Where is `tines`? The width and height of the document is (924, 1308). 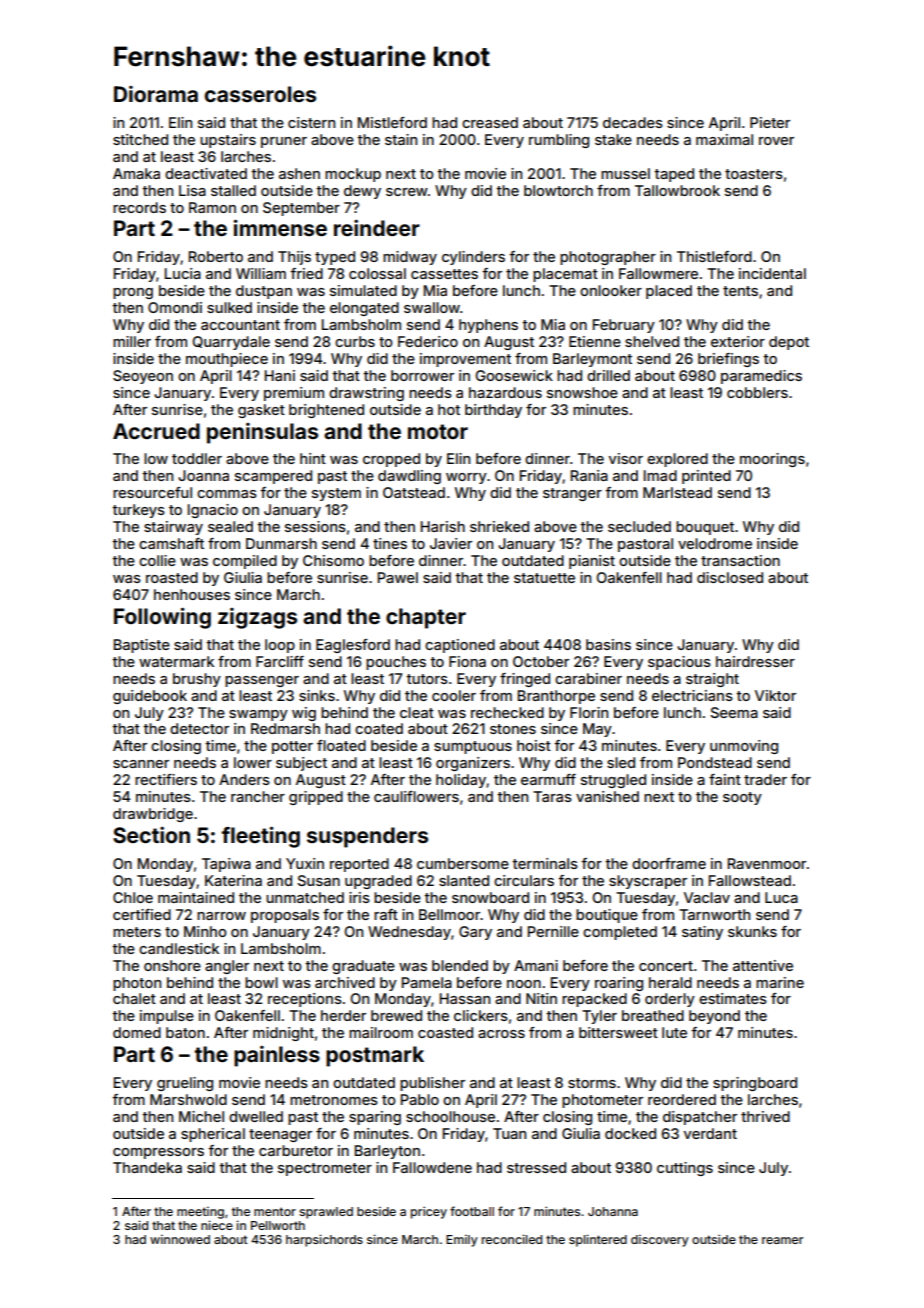 tines is located at coordinates (390, 543).
